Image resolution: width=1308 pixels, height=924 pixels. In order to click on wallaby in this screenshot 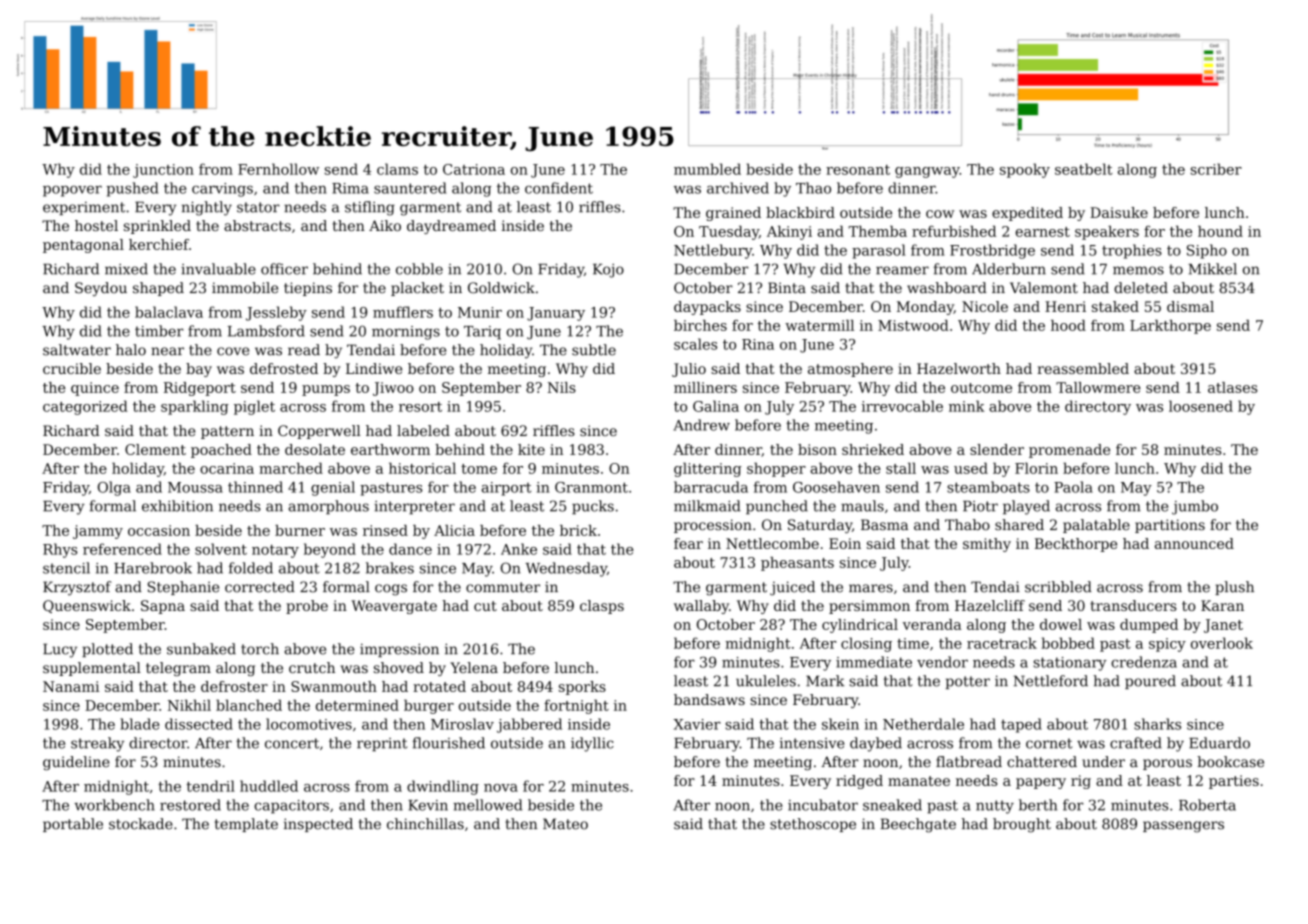, I will do `click(701, 607)`.
